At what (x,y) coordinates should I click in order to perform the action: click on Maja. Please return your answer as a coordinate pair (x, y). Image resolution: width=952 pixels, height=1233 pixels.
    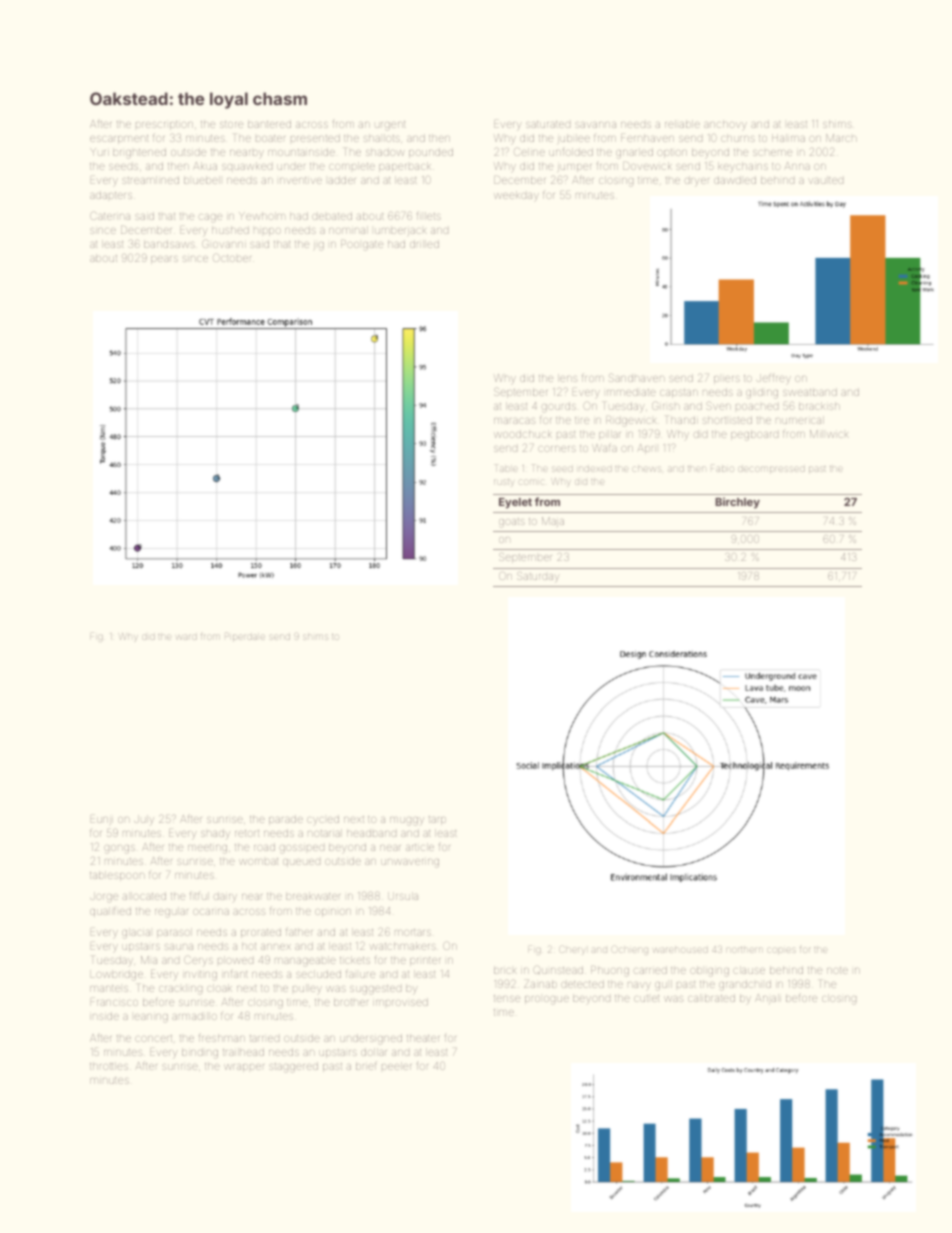
    Looking at the image, I should click on (553, 522).
